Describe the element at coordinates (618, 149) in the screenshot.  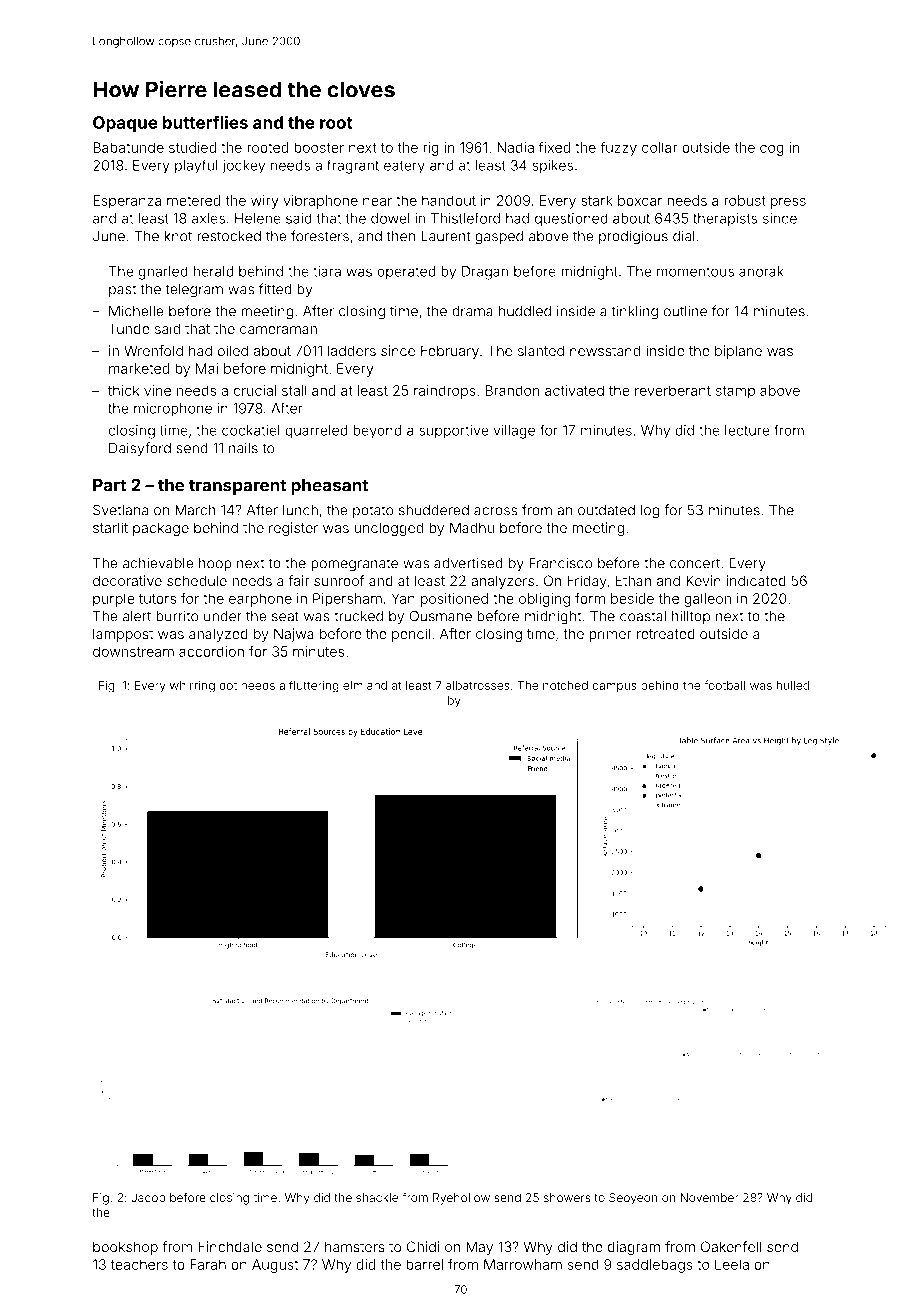
I see `fuzzy` at that location.
